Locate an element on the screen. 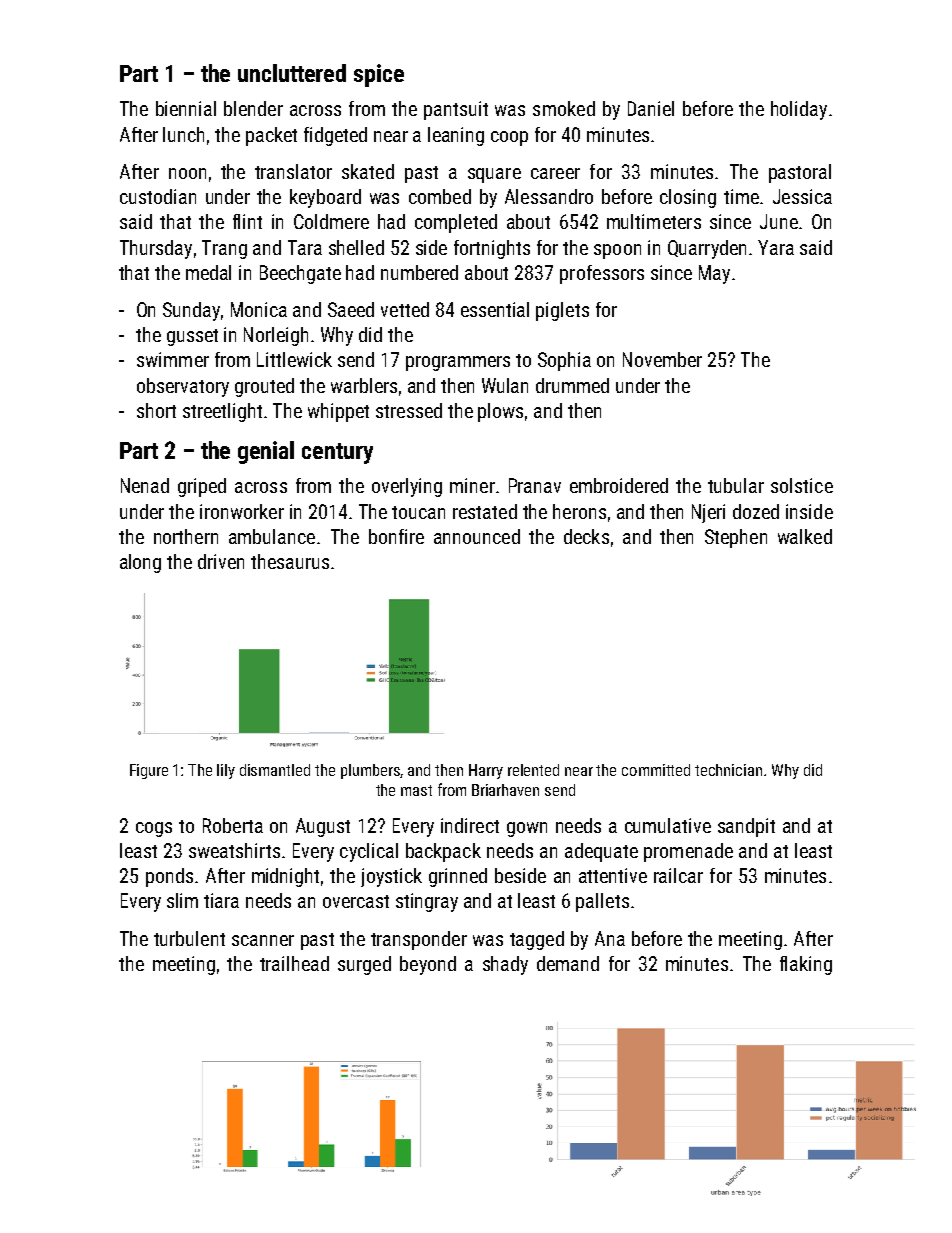 The image size is (952, 1233). biennial is located at coordinates (186, 108).
